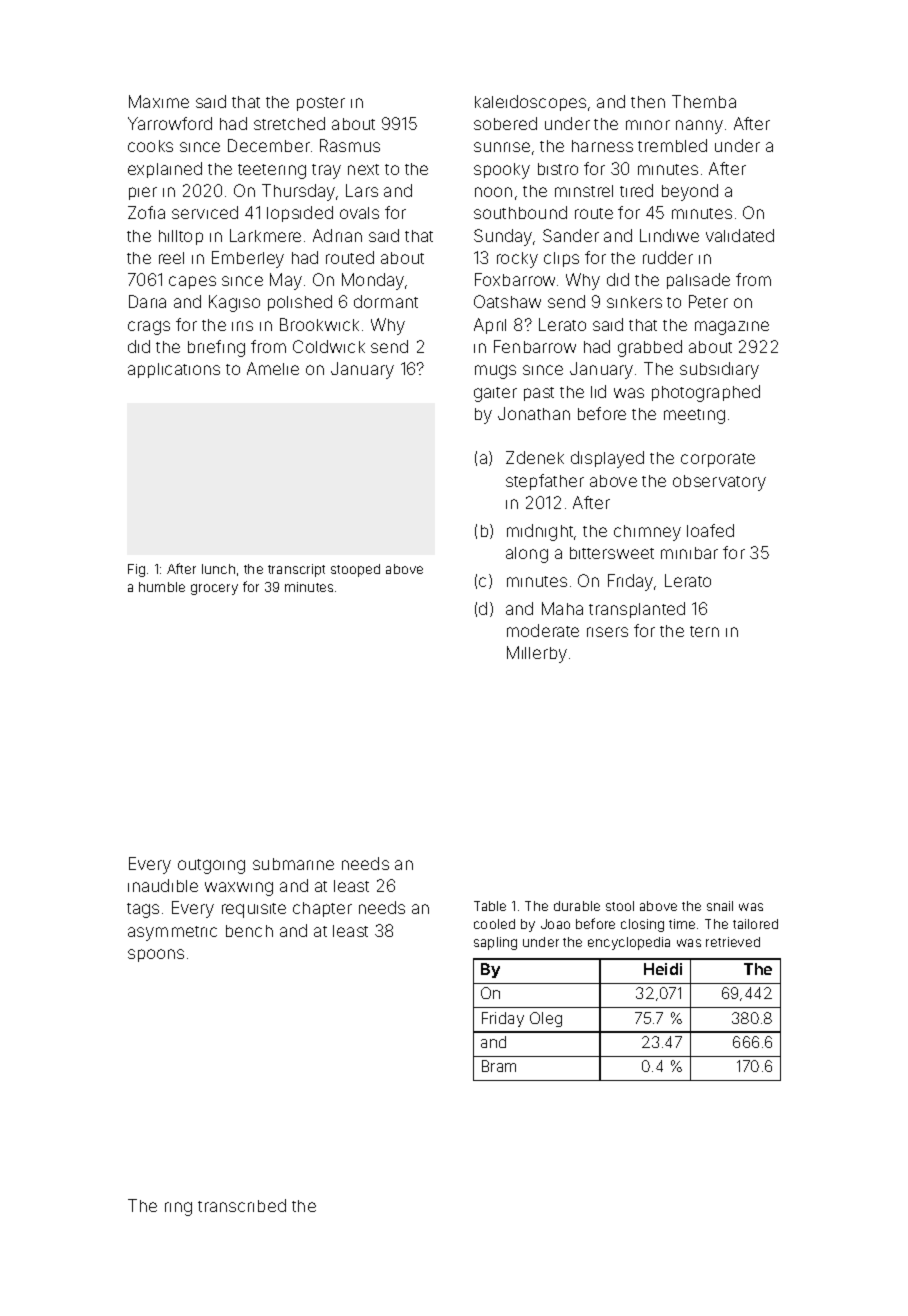 The height and width of the screenshot is (1316, 908). What do you see at coordinates (355, 570) in the screenshot?
I see `stooped` at bounding box center [355, 570].
